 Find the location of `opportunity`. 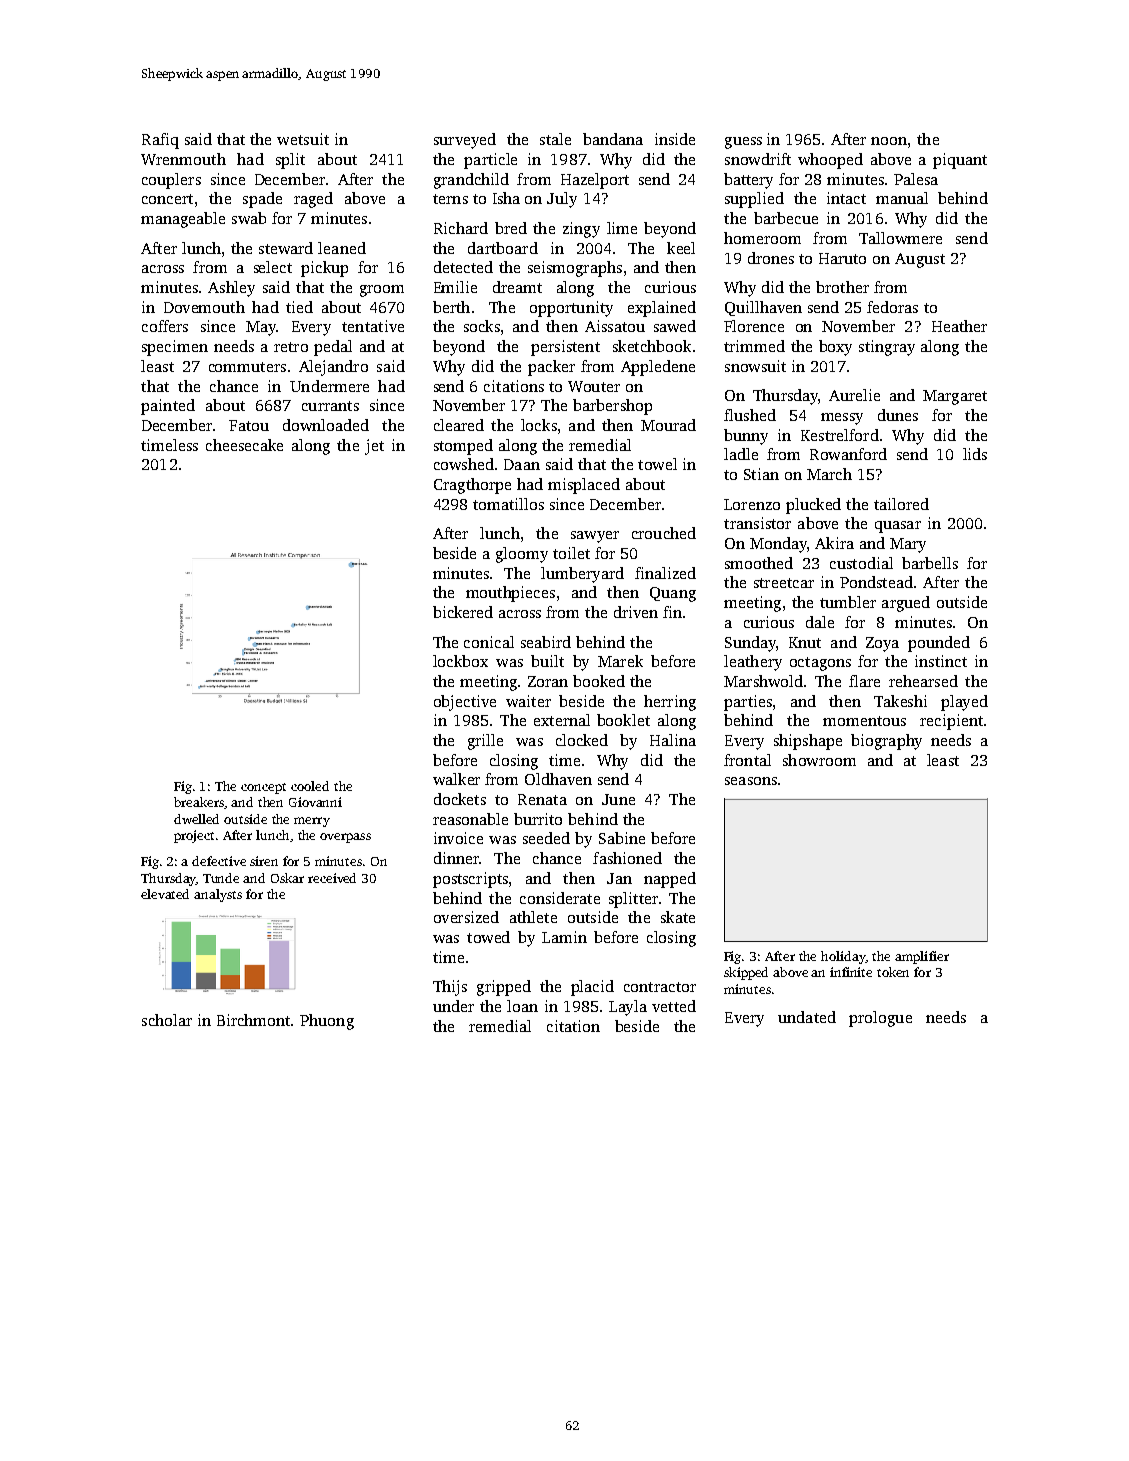

opportunity is located at coordinates (571, 309).
